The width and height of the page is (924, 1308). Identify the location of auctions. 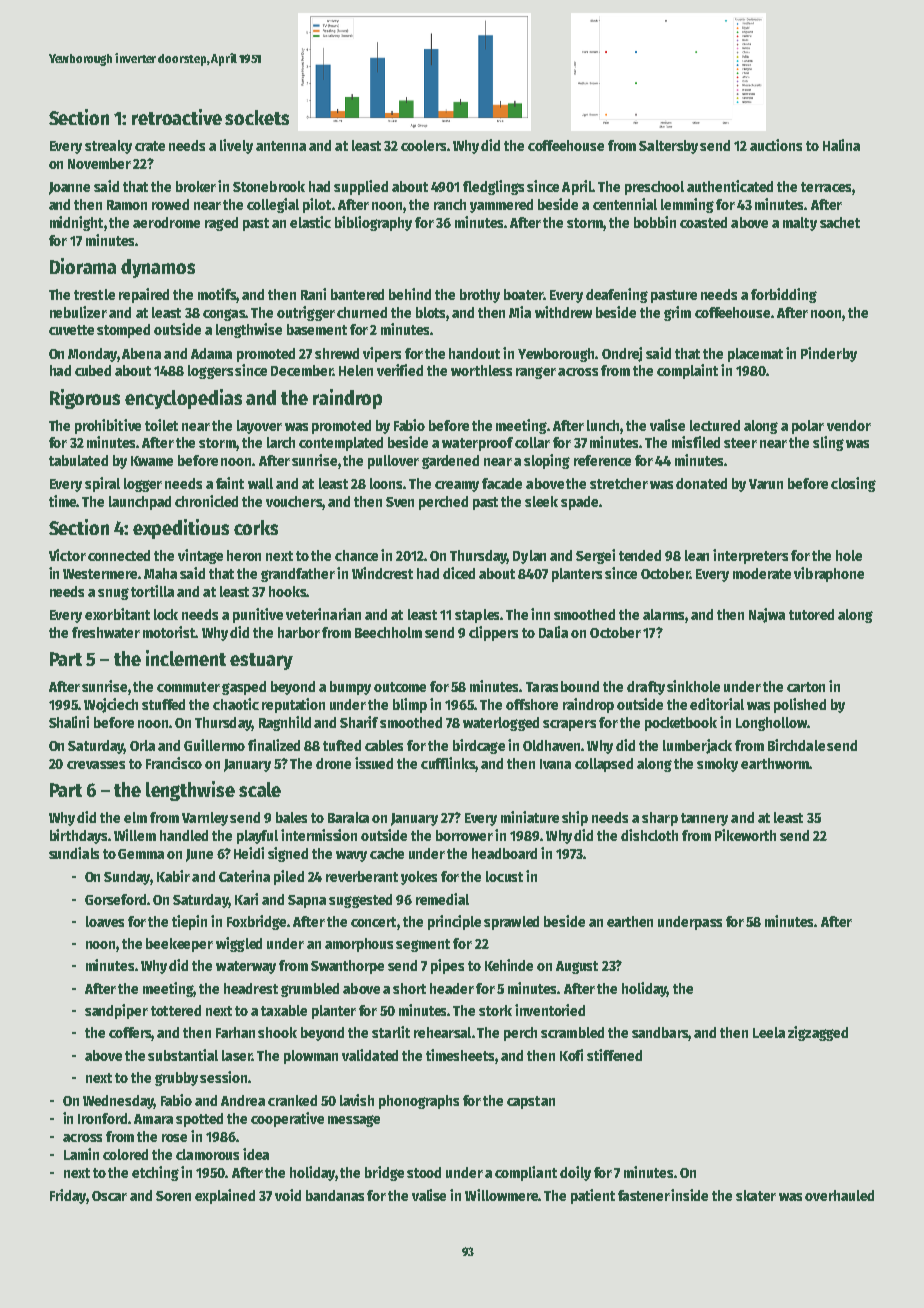
(776, 145).
